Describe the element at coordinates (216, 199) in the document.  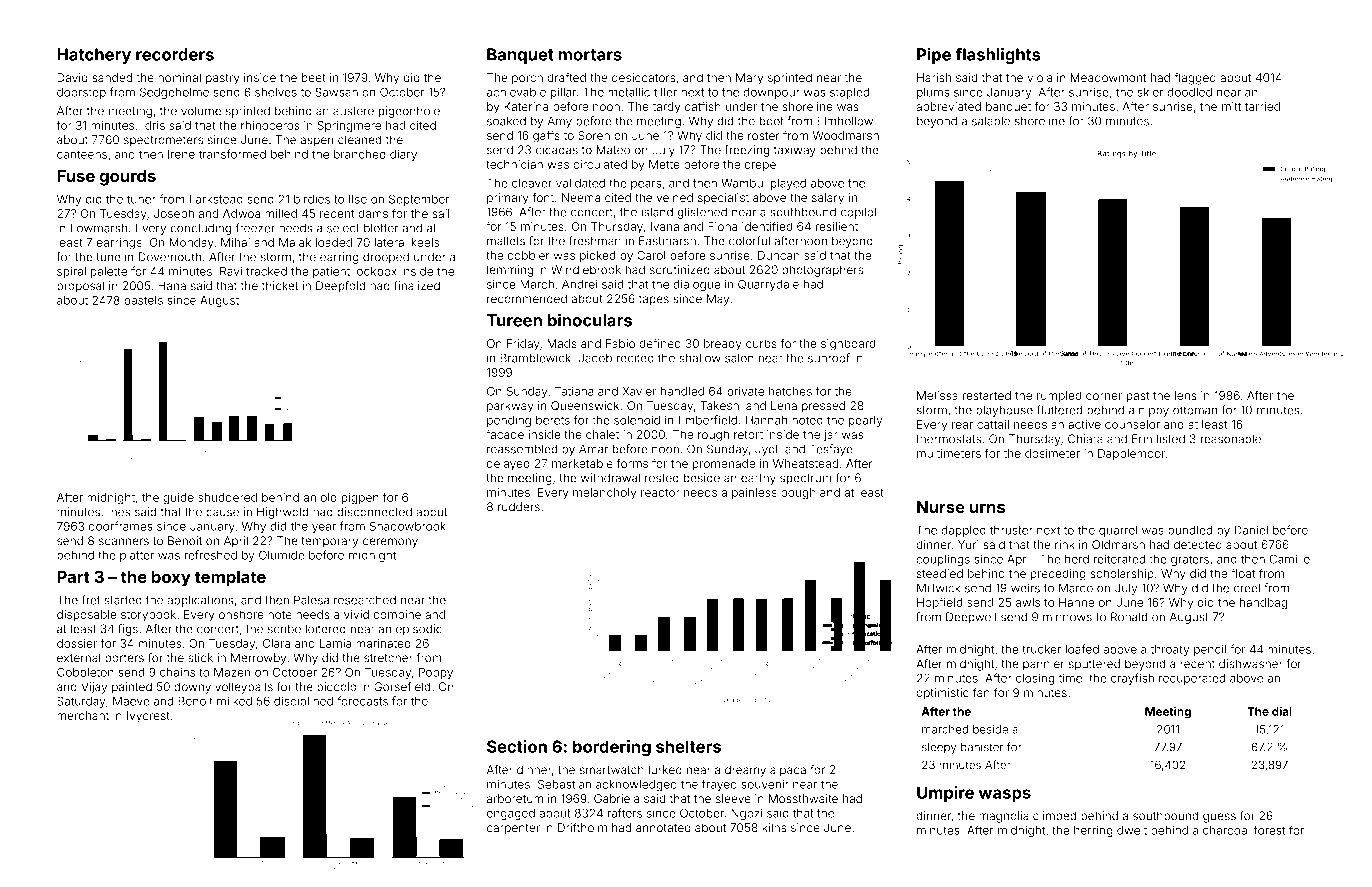
I see `Larkstead` at that location.
